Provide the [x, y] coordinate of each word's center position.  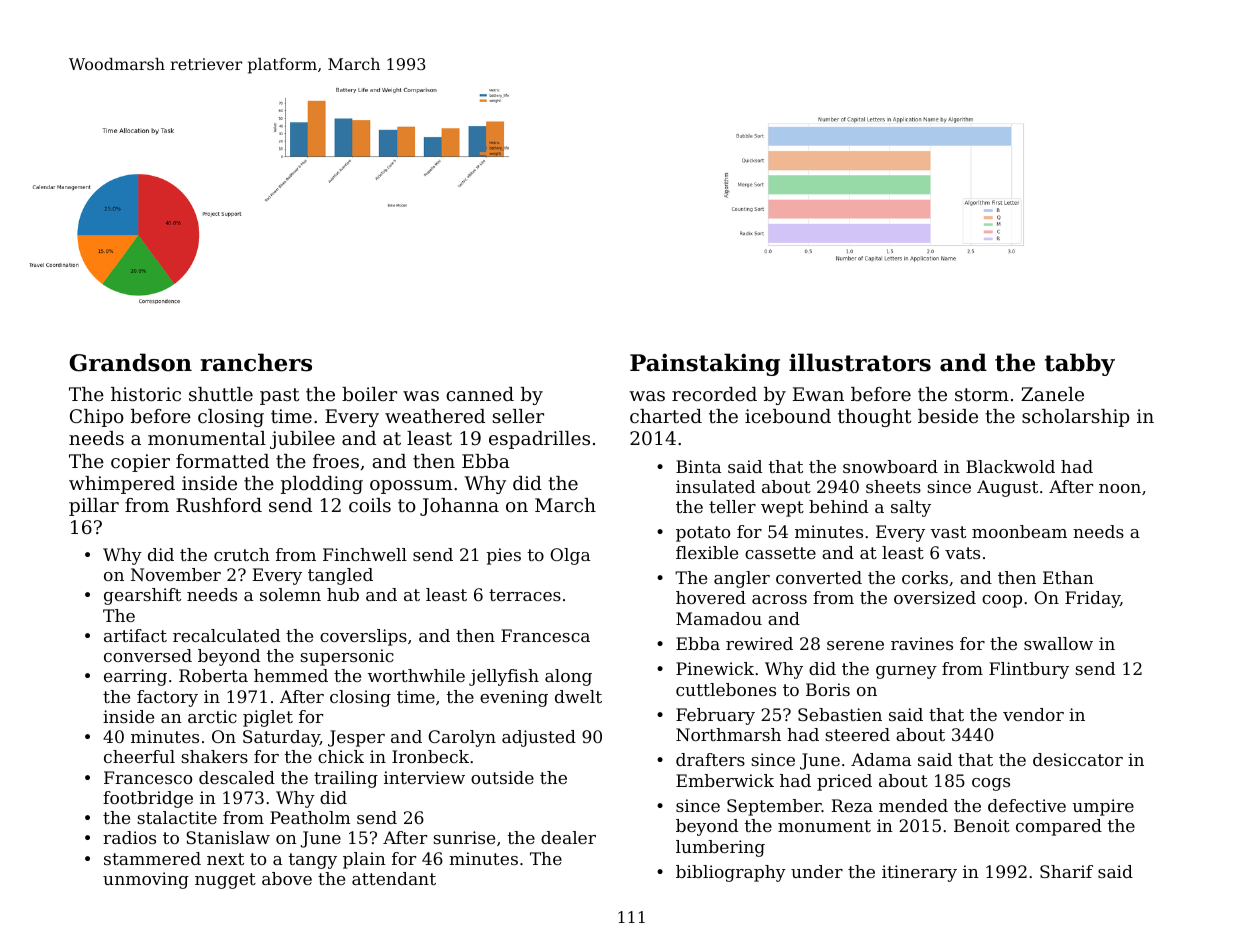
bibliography [731, 873]
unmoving [146, 880]
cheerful [139, 756]
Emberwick [725, 780]
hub [343, 594]
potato [703, 534]
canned [480, 394]
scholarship [1075, 418]
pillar [94, 507]
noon [1120, 488]
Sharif [1066, 871]
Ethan [1068, 577]
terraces [525, 595]
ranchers [256, 362]
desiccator [1078, 759]
